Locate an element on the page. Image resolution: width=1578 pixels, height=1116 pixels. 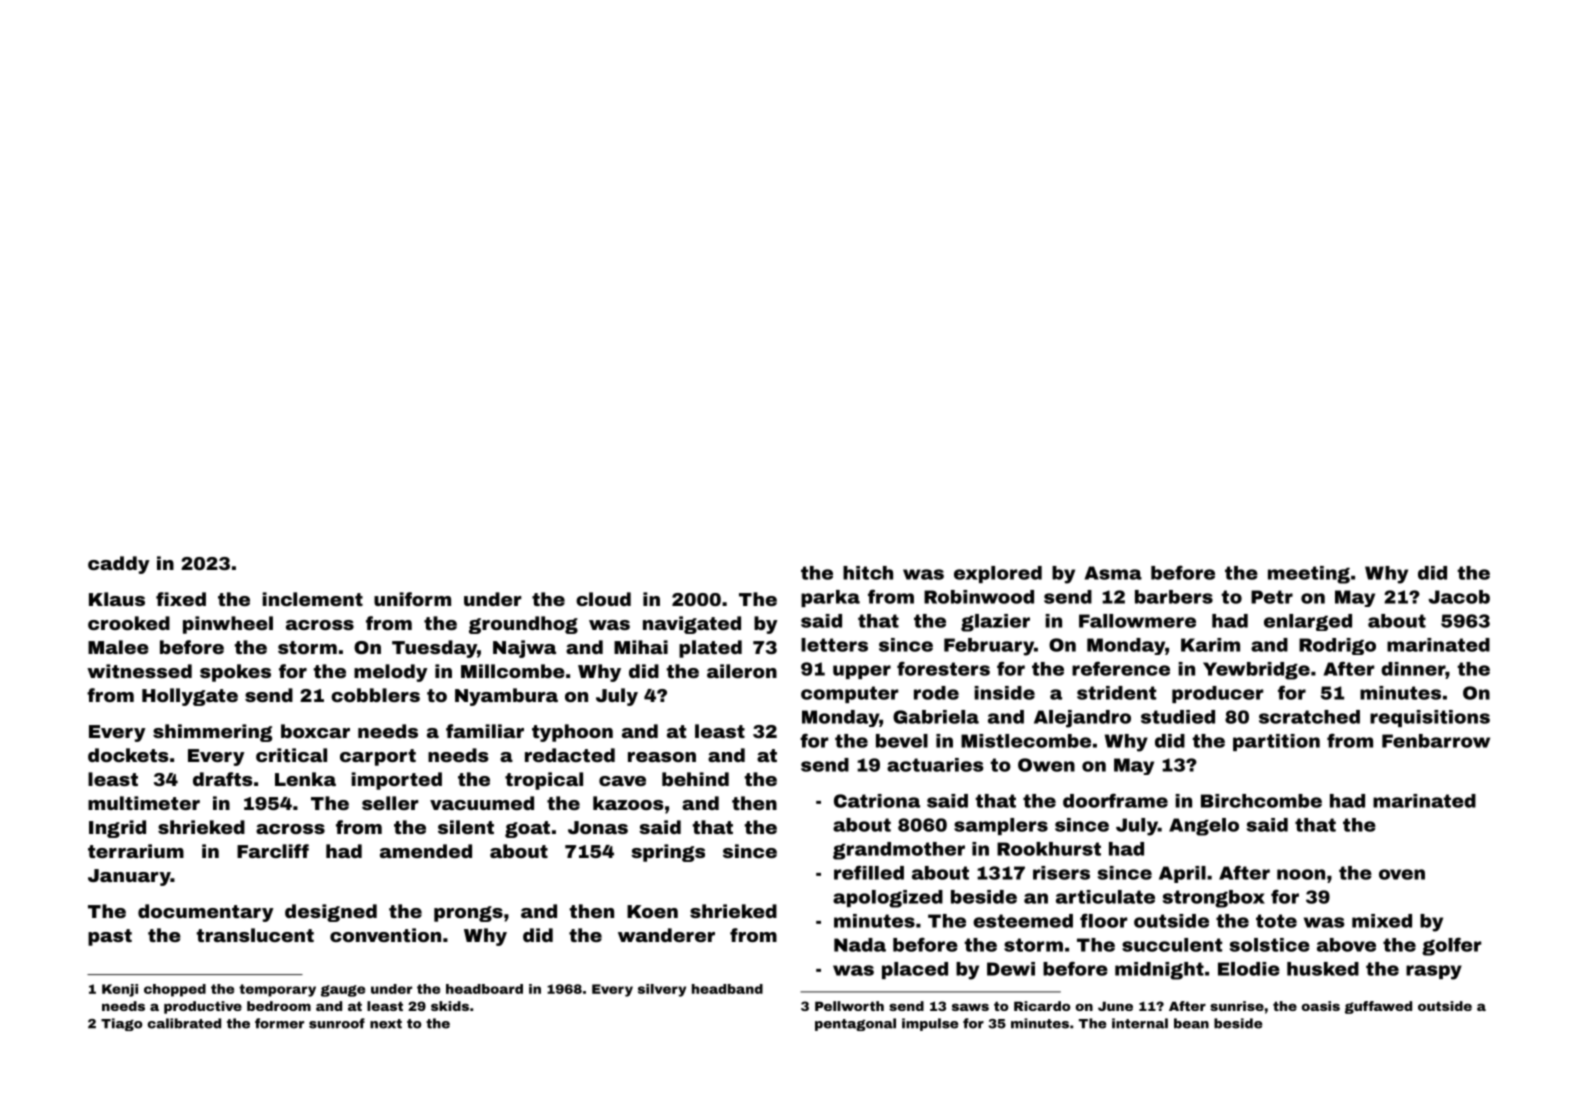
meeting is located at coordinates (1309, 575).
